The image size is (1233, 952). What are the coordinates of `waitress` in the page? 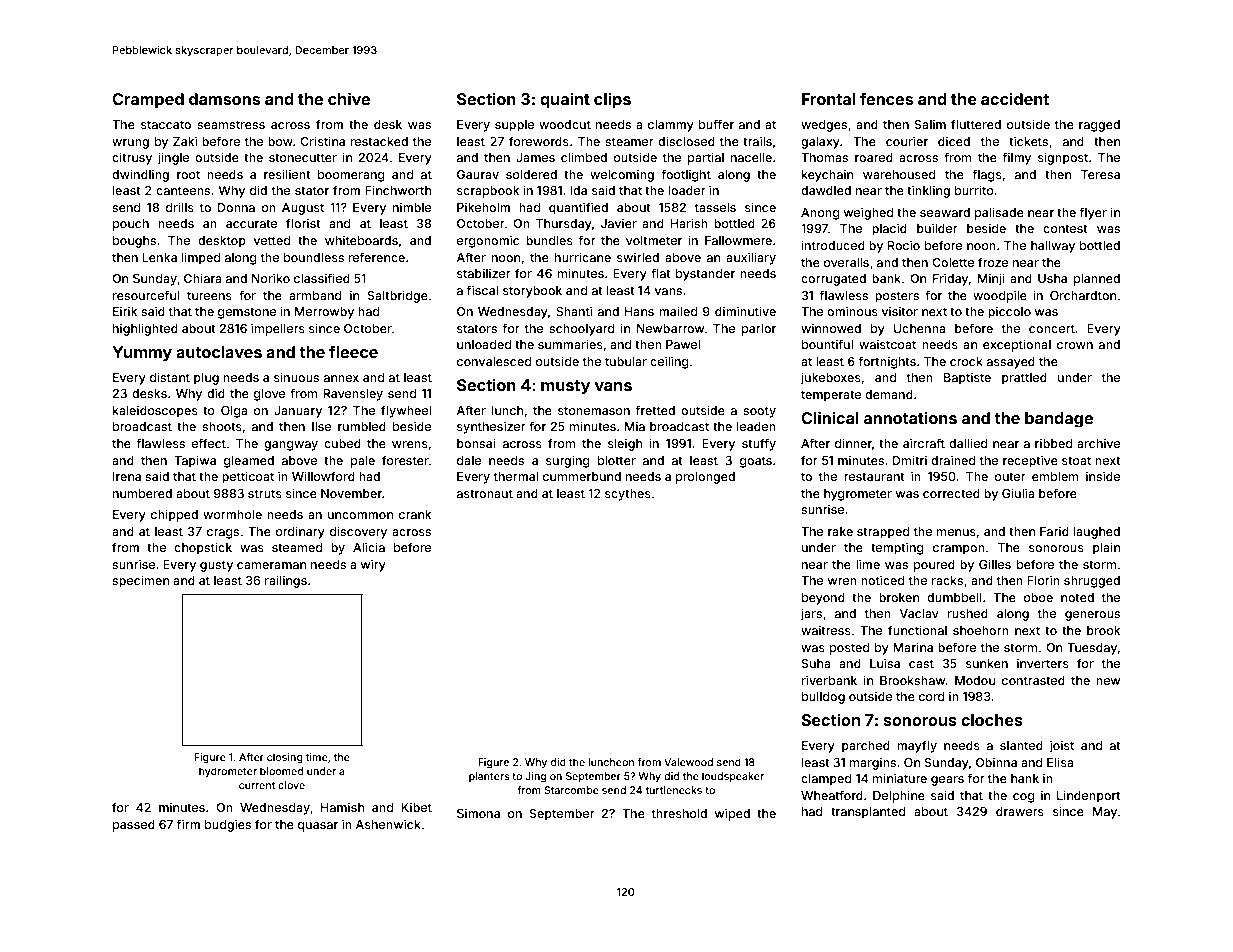 It's located at (826, 630).
